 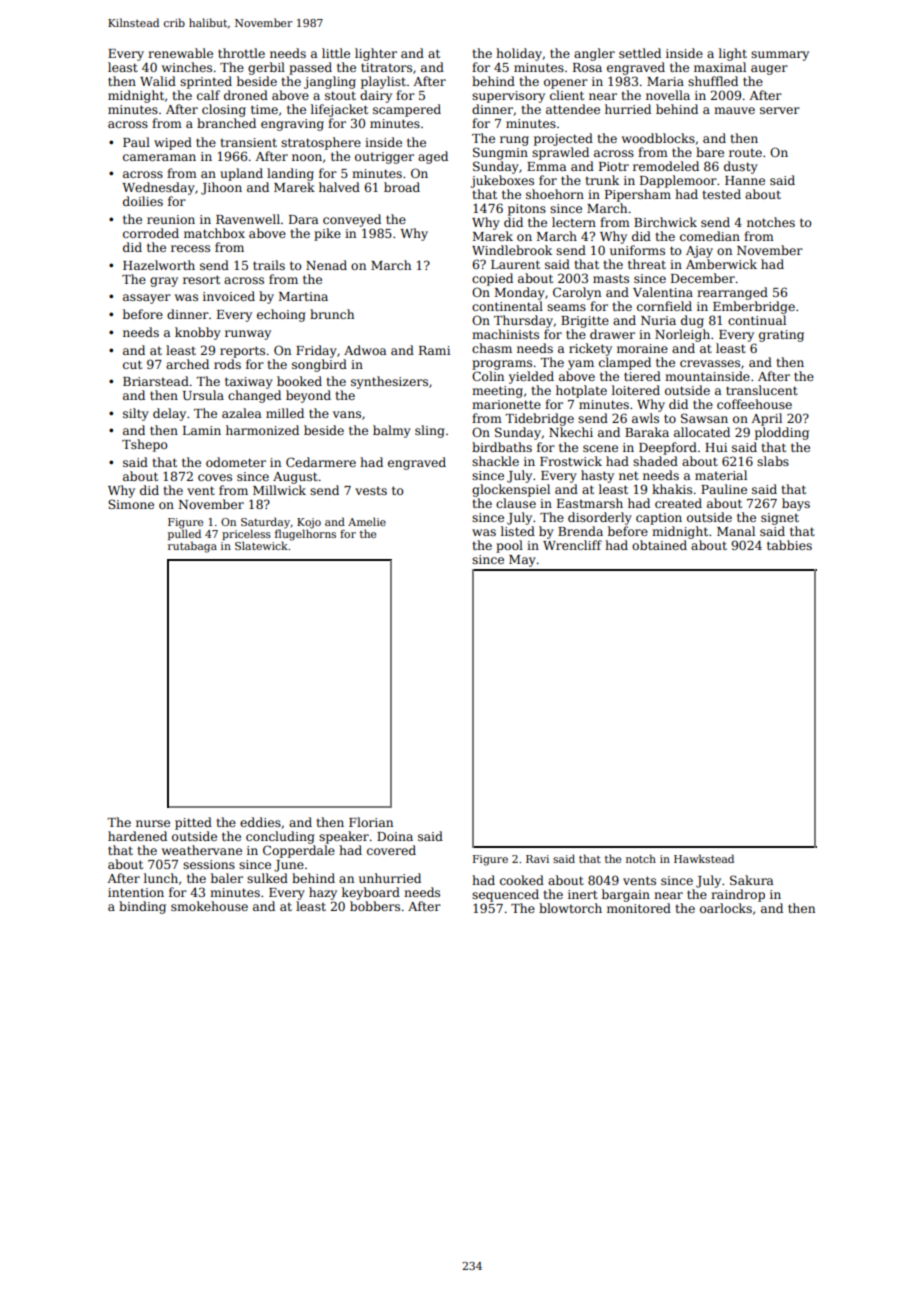 I want to click on intention, so click(x=136, y=892).
